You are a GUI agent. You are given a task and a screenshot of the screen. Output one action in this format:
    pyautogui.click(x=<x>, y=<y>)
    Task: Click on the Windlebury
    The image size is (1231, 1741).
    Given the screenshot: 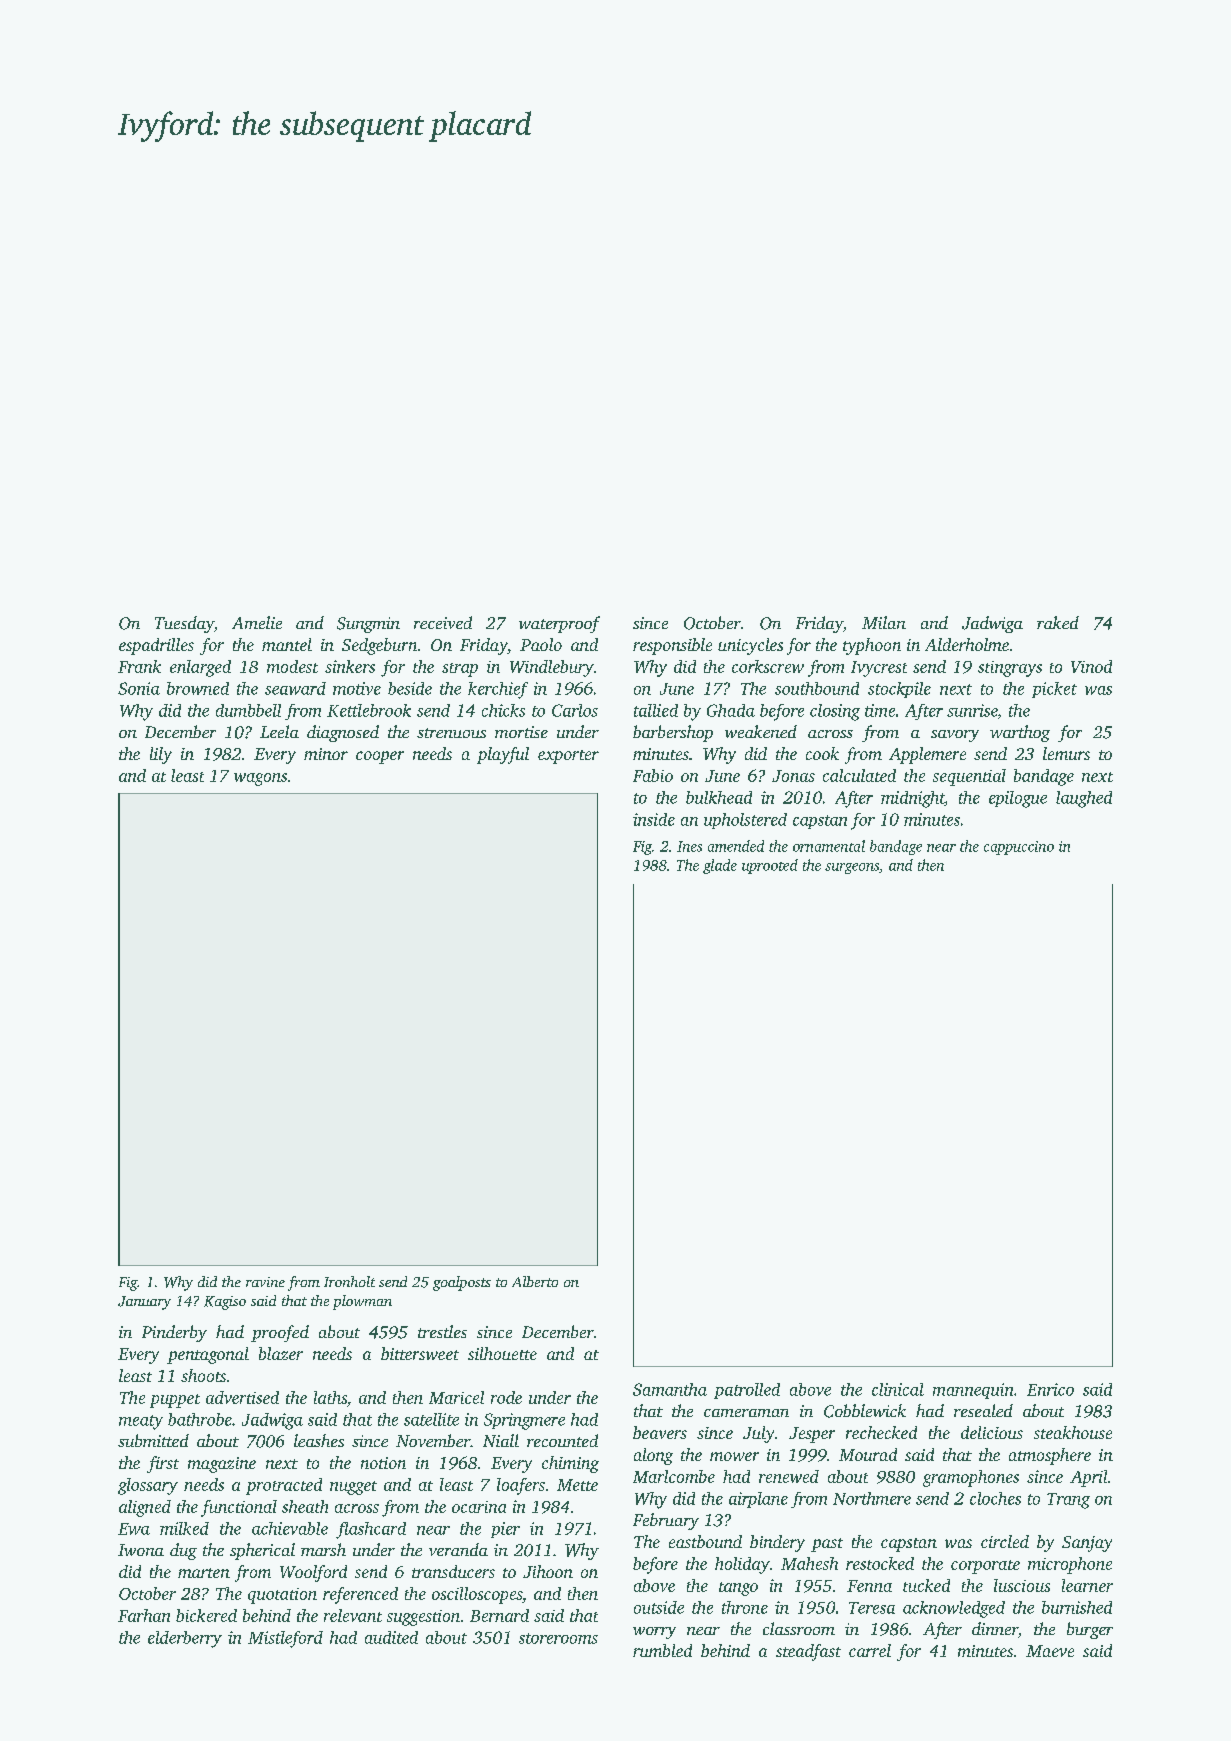 What is the action you would take?
    pyautogui.click(x=552, y=668)
